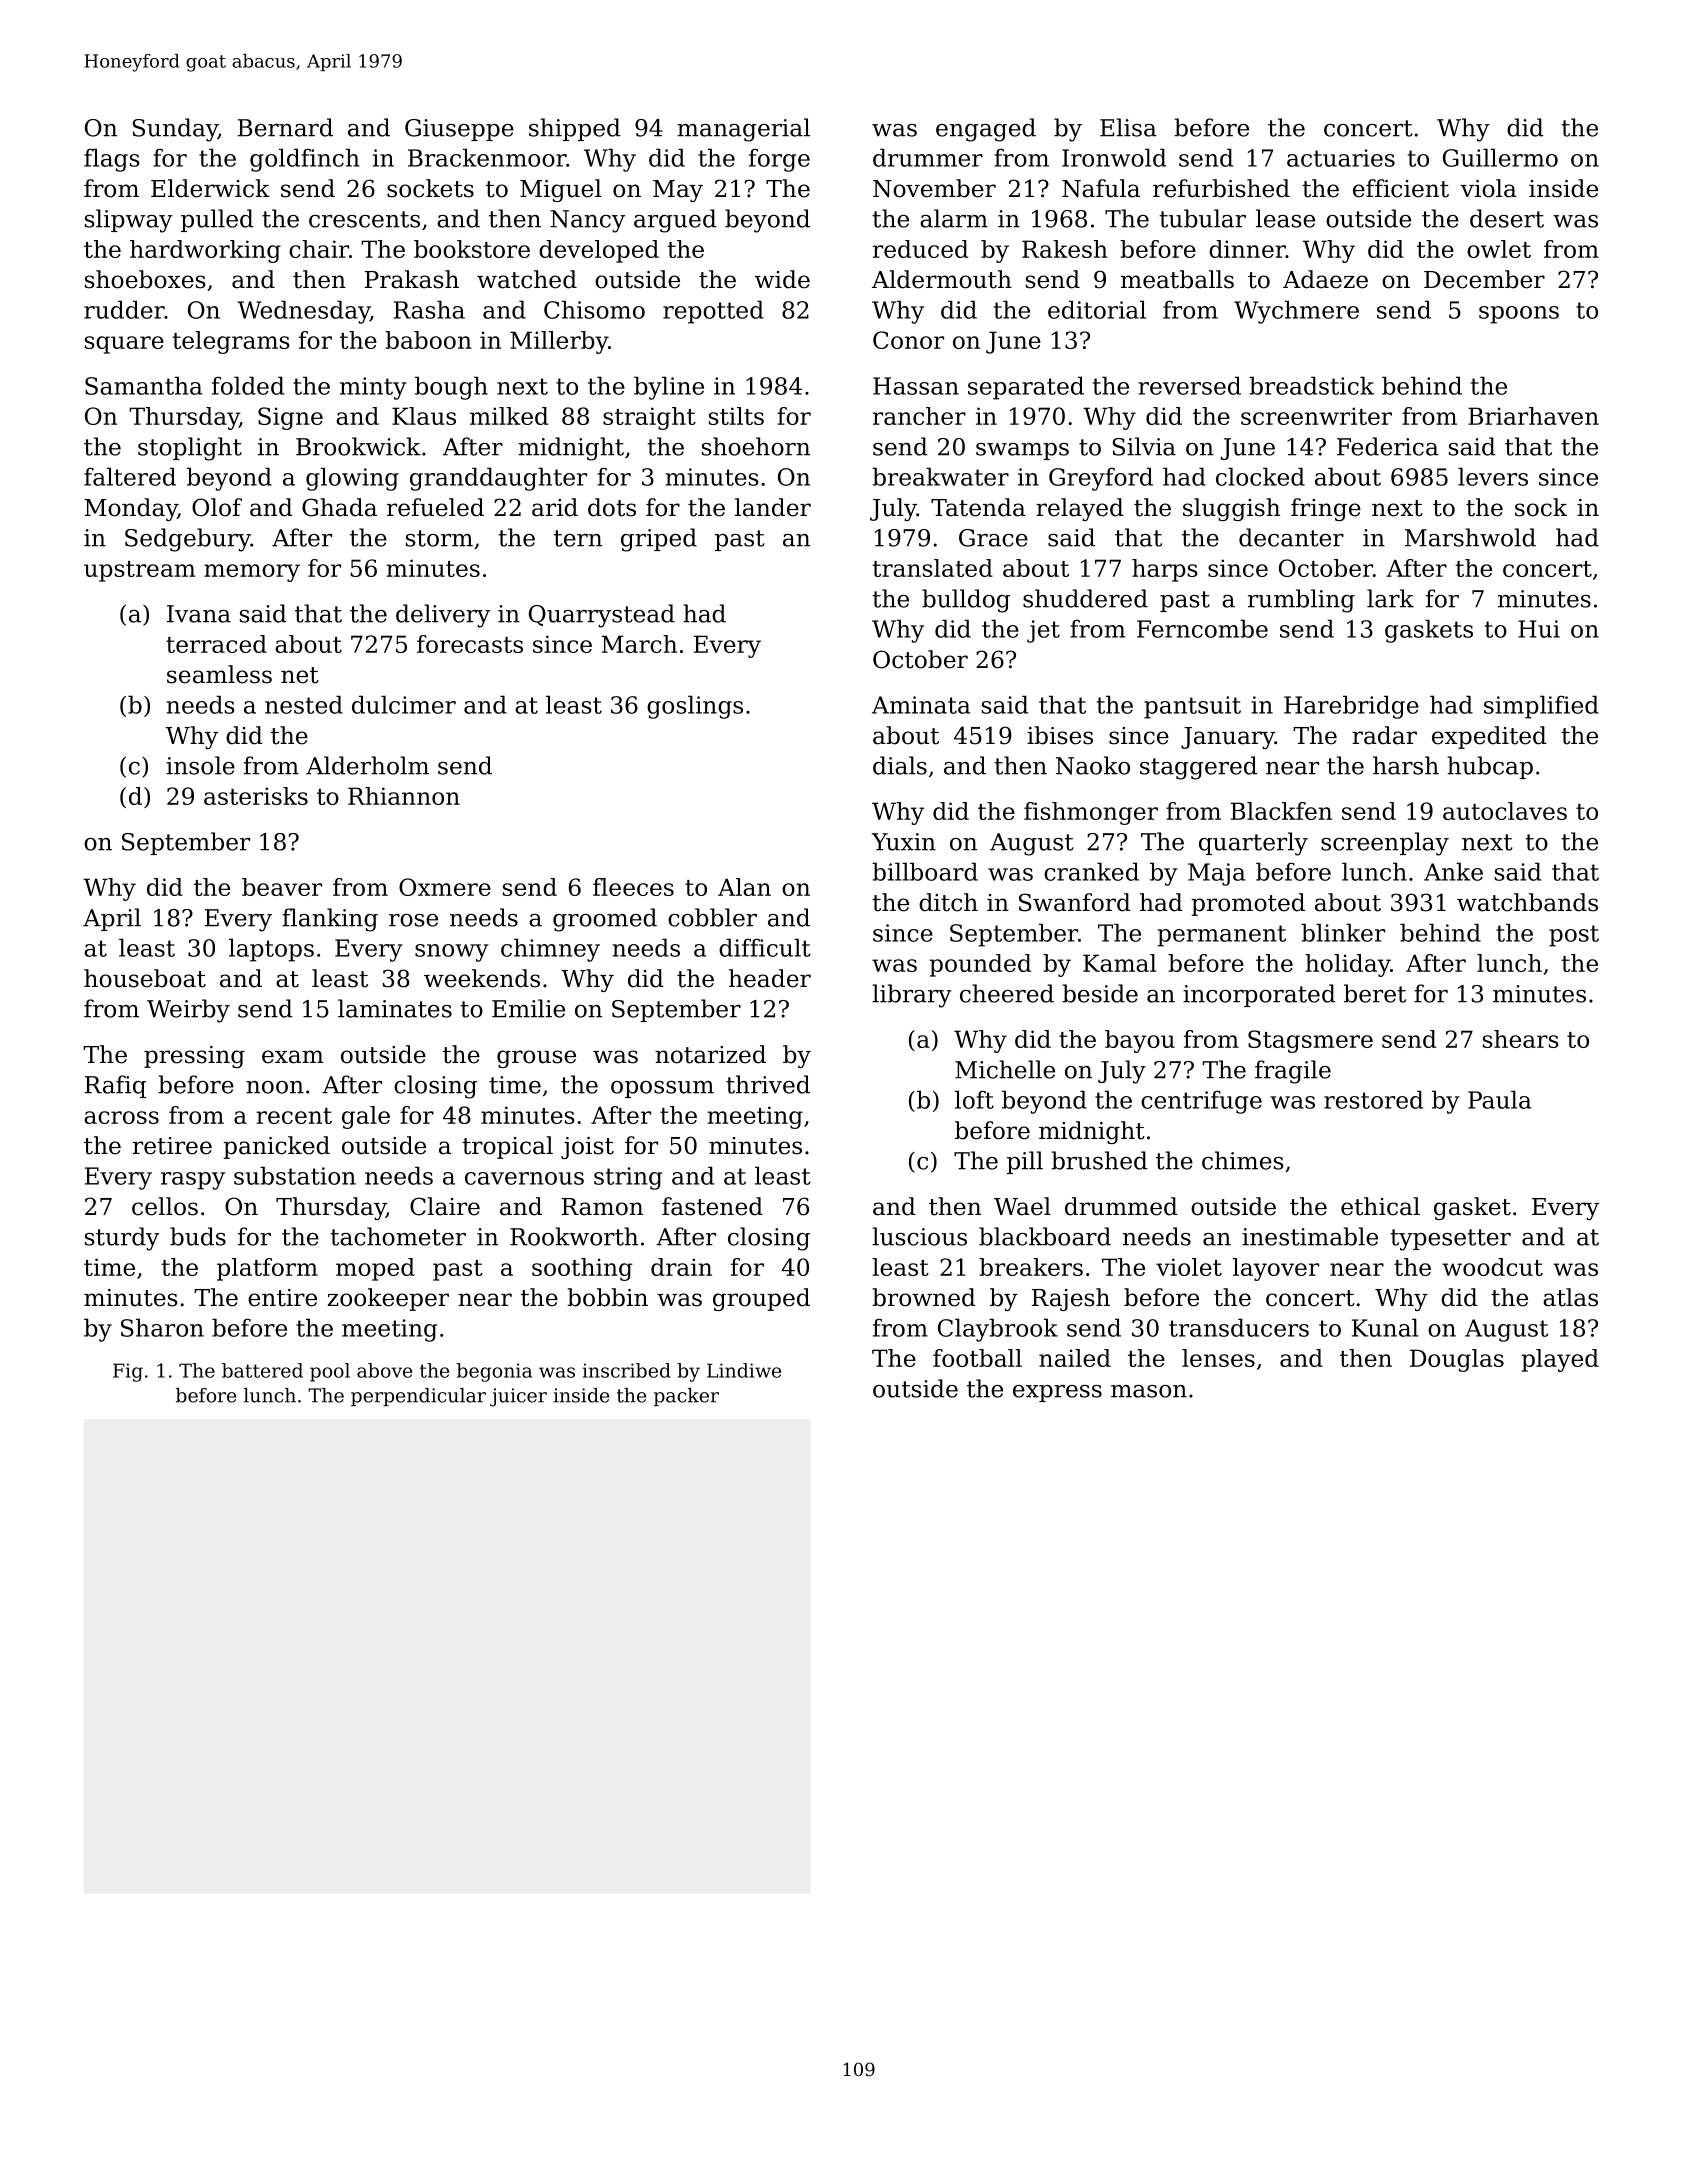 This screenshot has height=2178, width=1683. What do you see at coordinates (305, 160) in the screenshot?
I see `goldfinch` at bounding box center [305, 160].
